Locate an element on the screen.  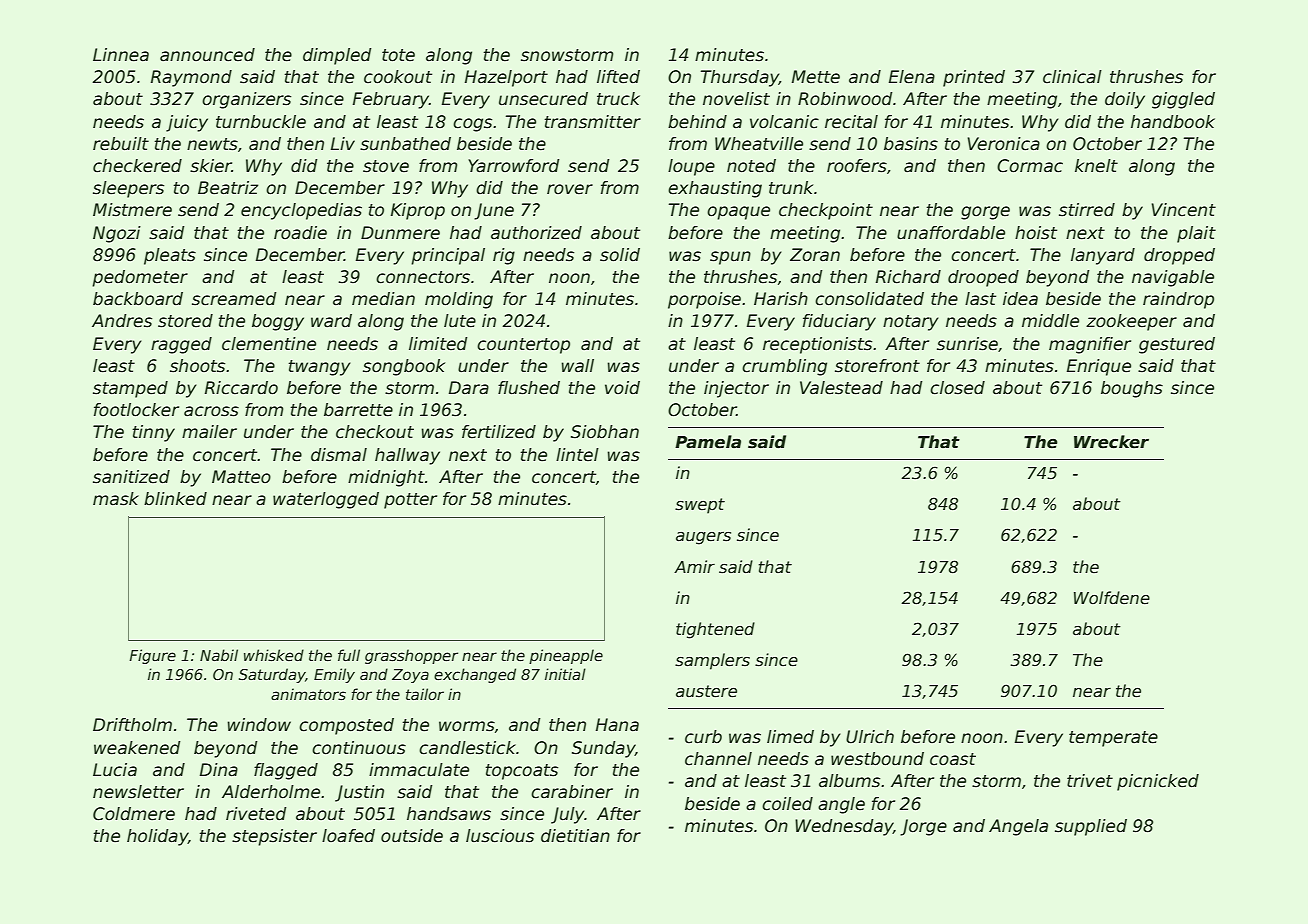
augers is located at coordinates (703, 538).
